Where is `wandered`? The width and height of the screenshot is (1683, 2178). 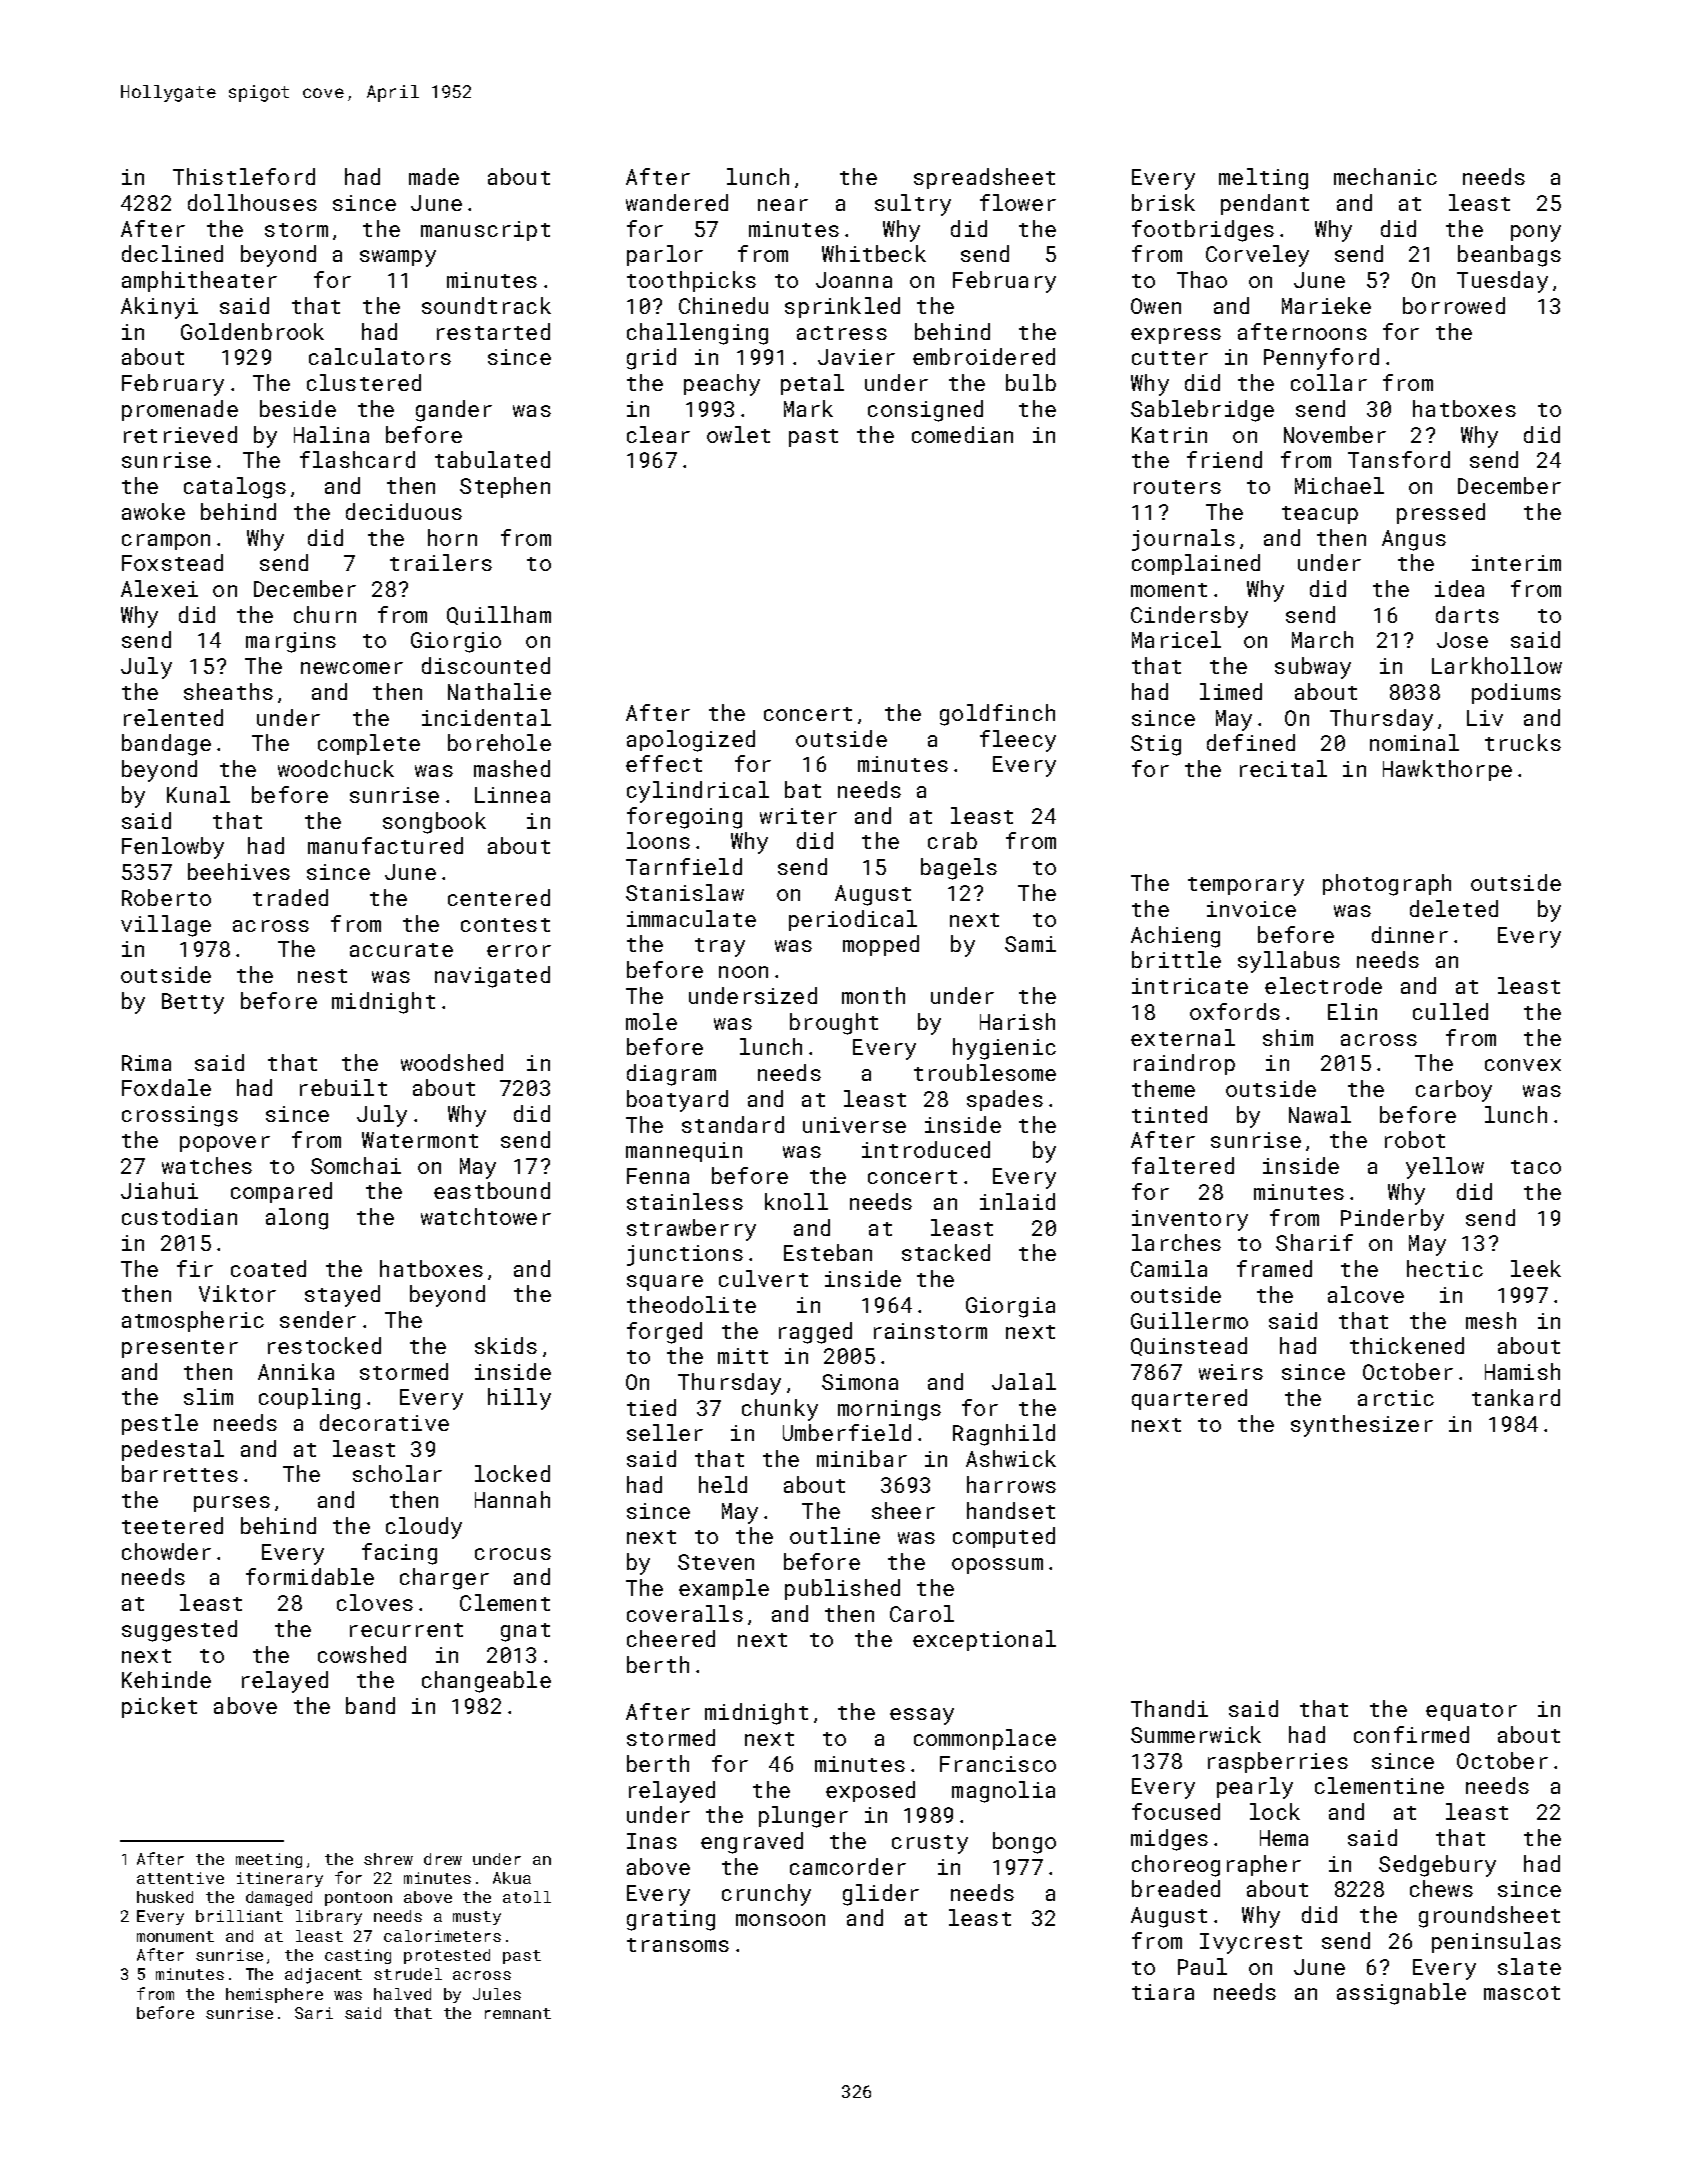 wandered is located at coordinates (677, 202).
